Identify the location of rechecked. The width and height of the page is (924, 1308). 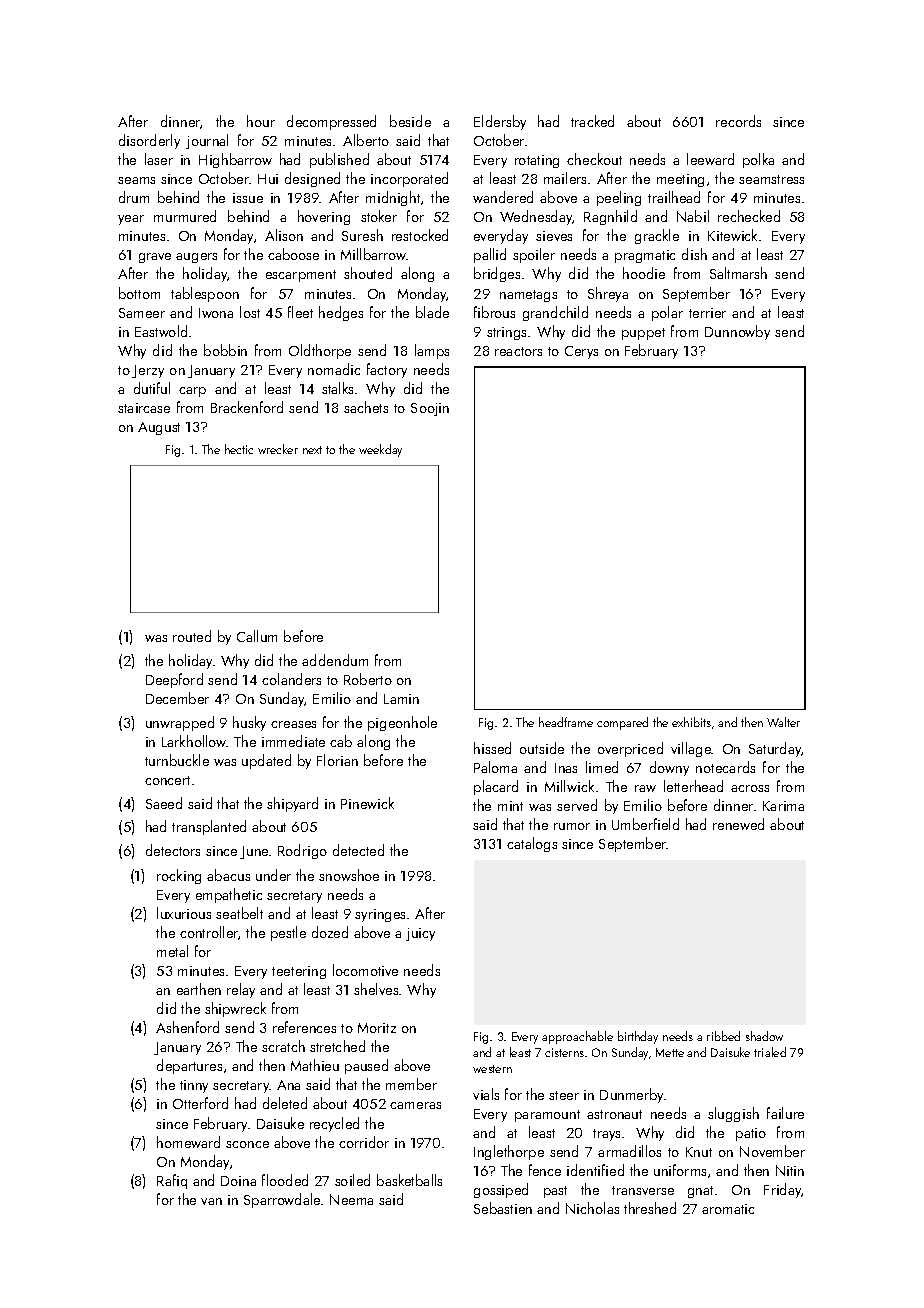
(749, 216).
